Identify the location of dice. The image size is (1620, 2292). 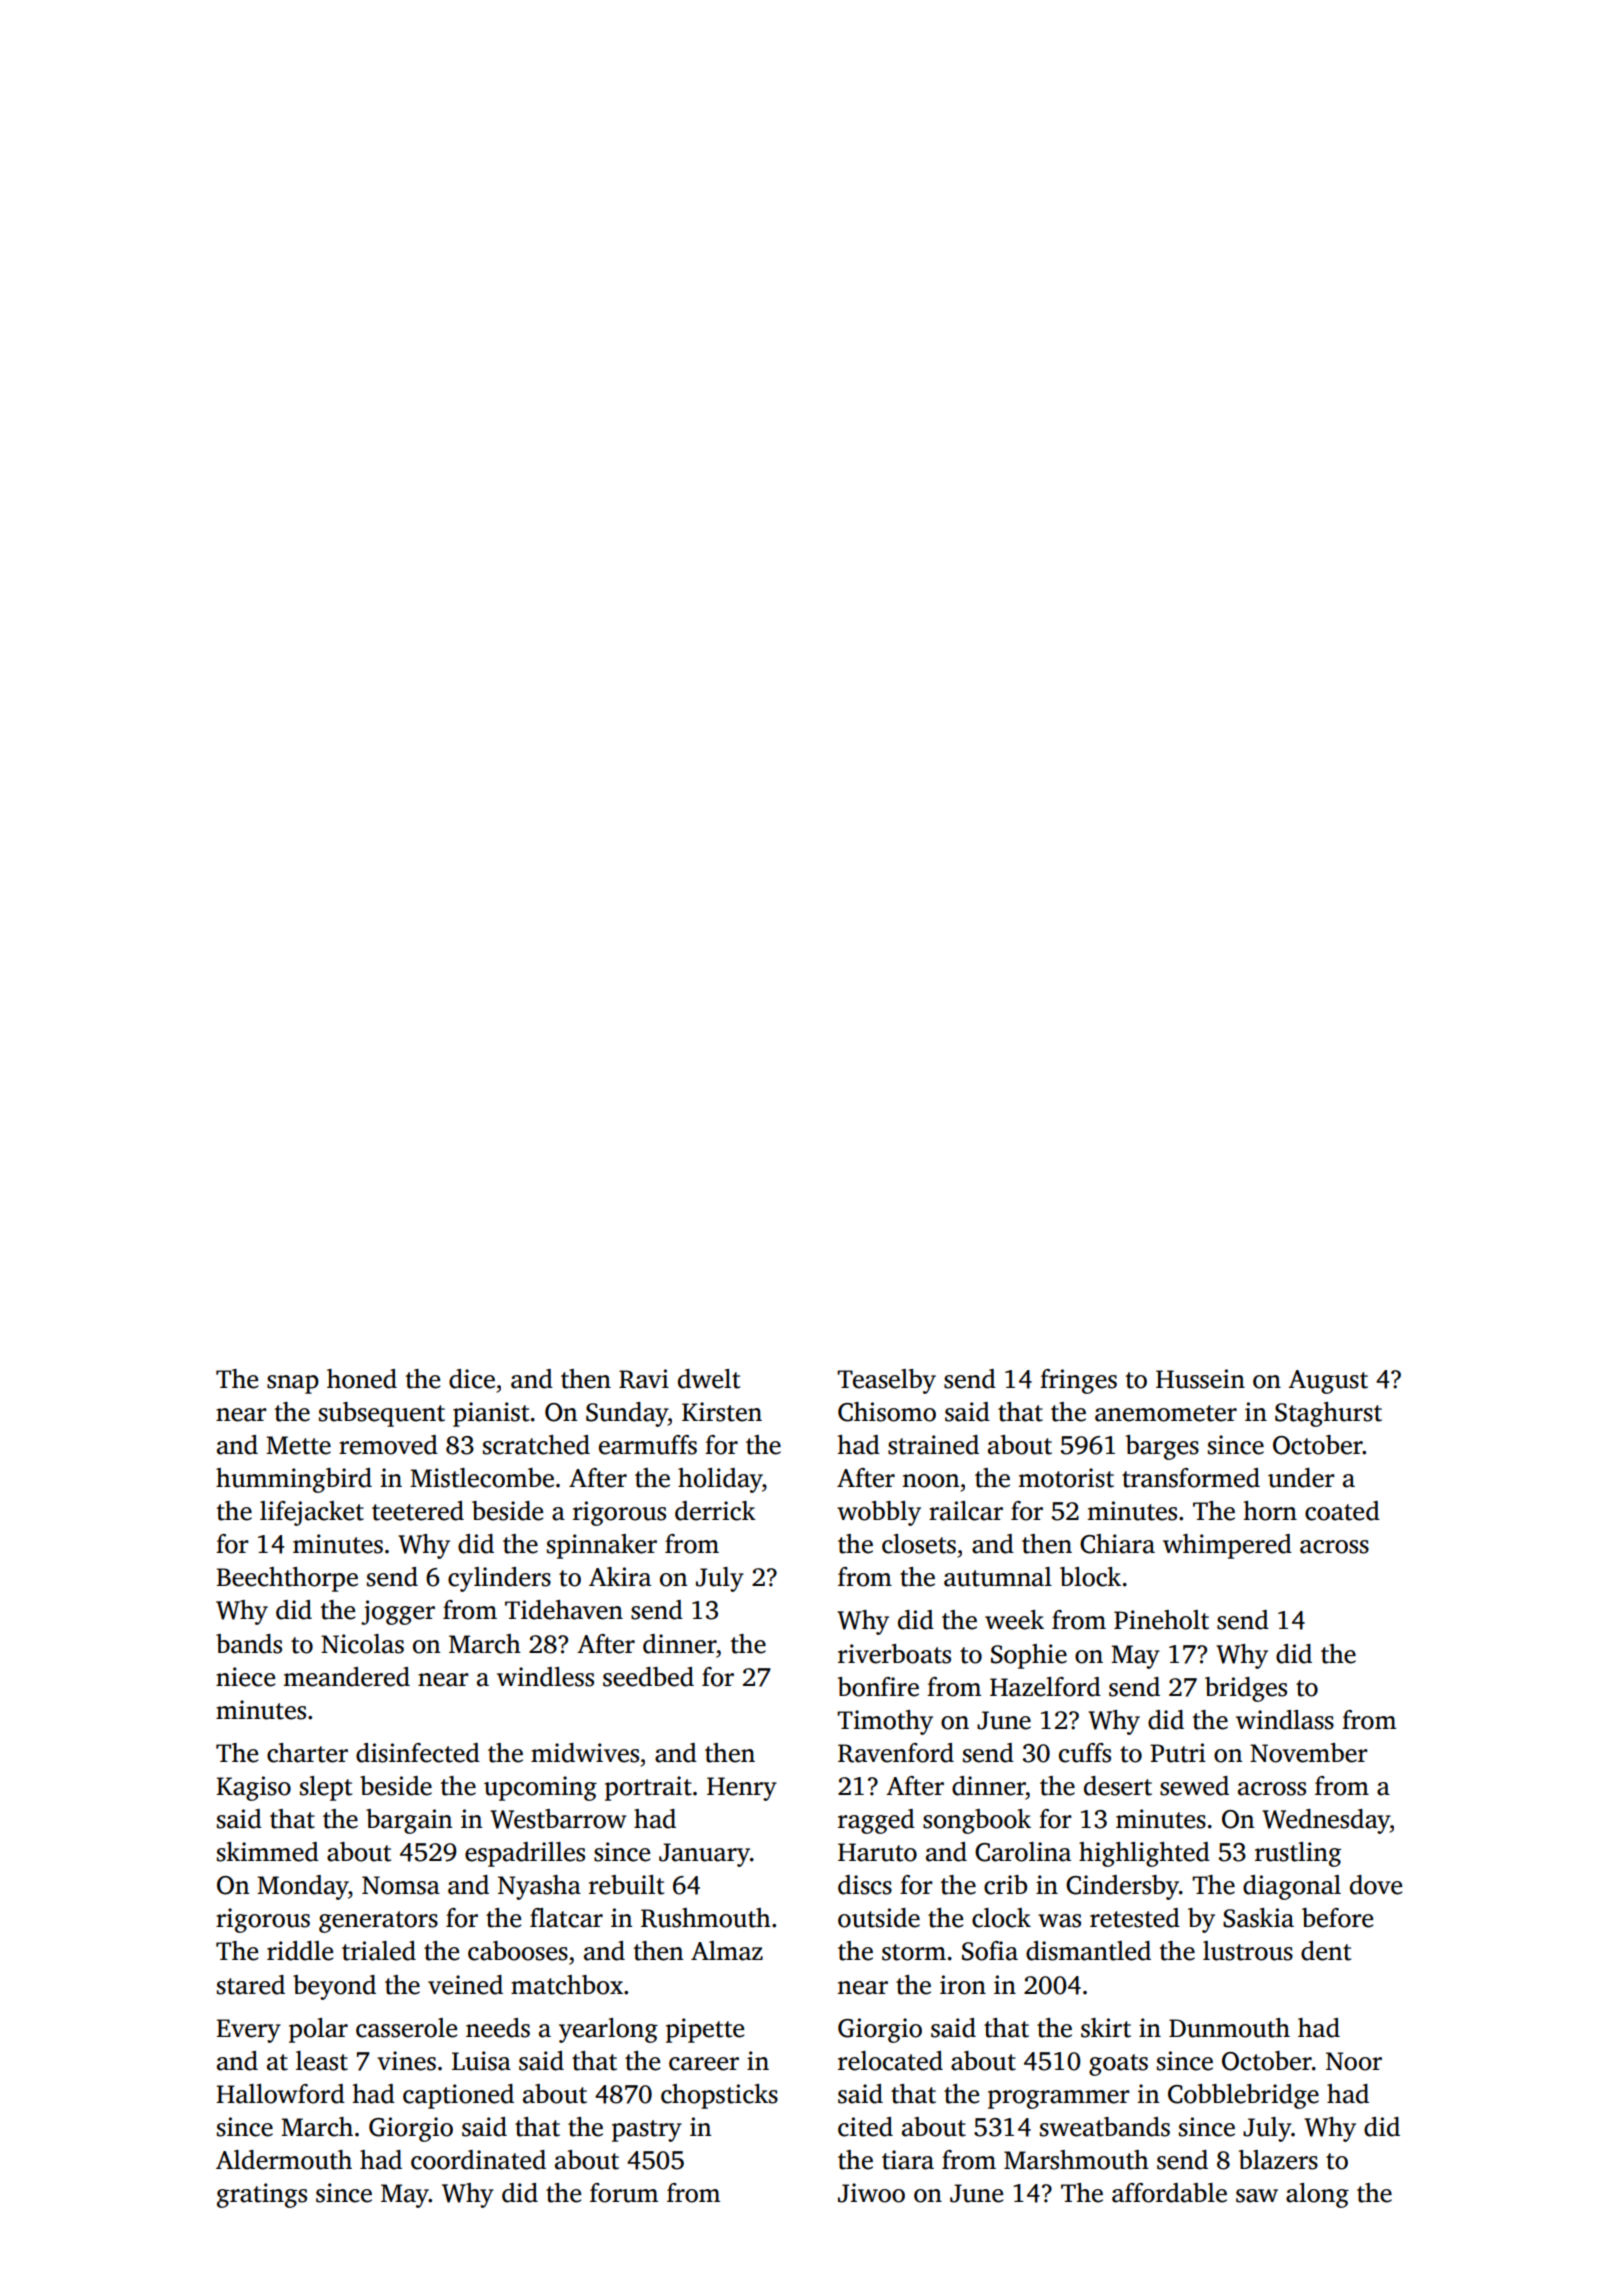
(472, 1379).
